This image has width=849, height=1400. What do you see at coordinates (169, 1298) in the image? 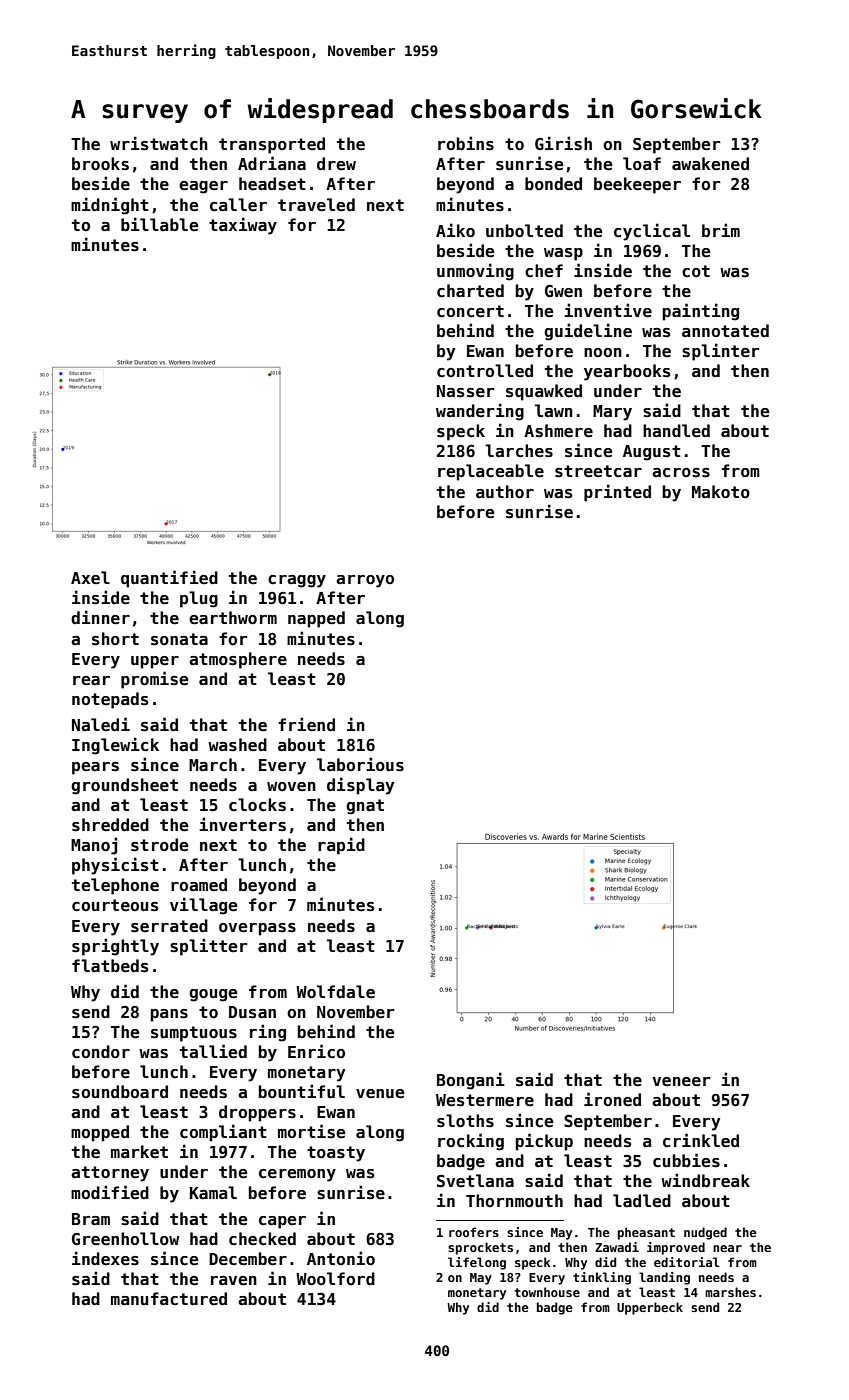
I see `manufactured` at bounding box center [169, 1298].
